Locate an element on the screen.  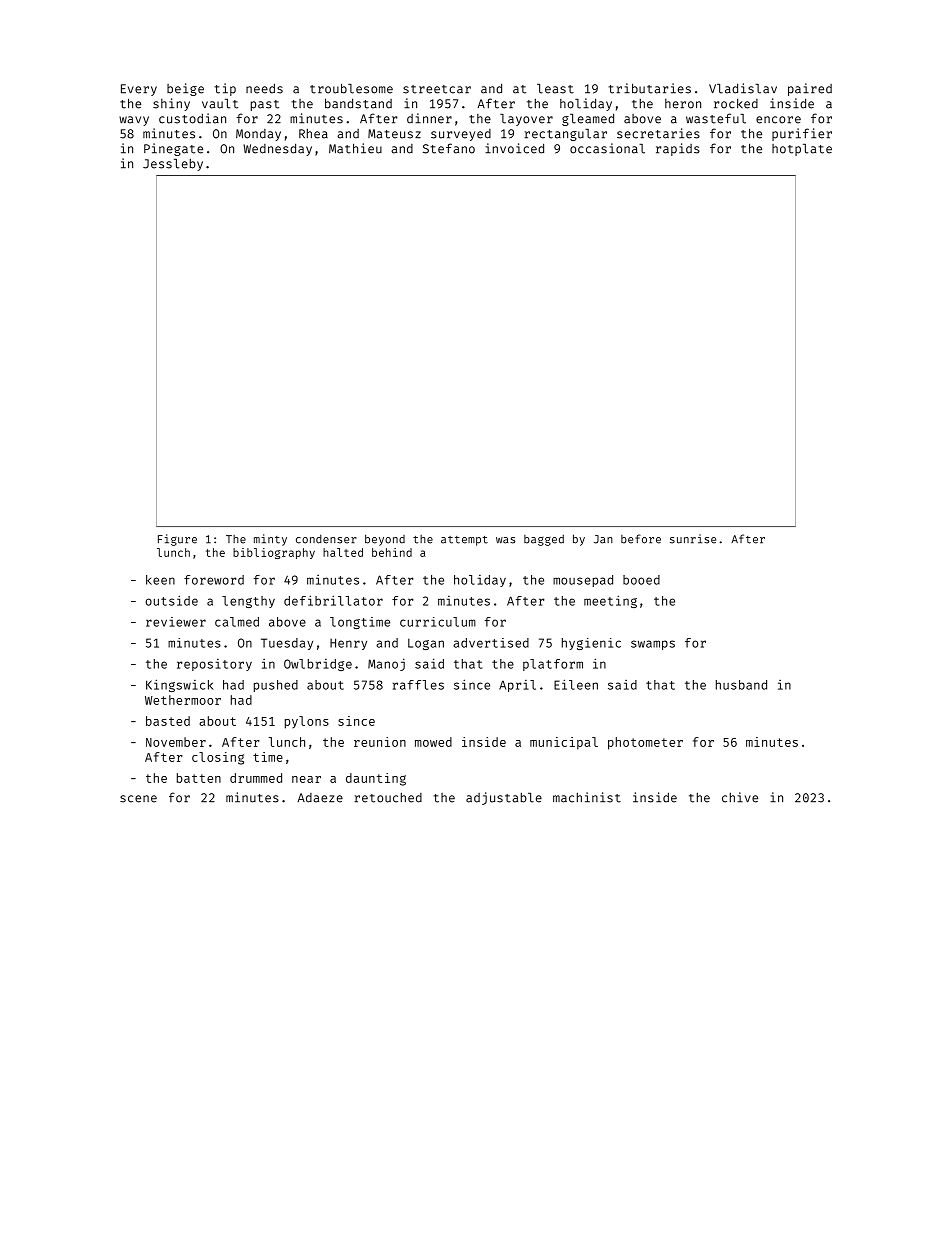
Rhea is located at coordinates (313, 133).
